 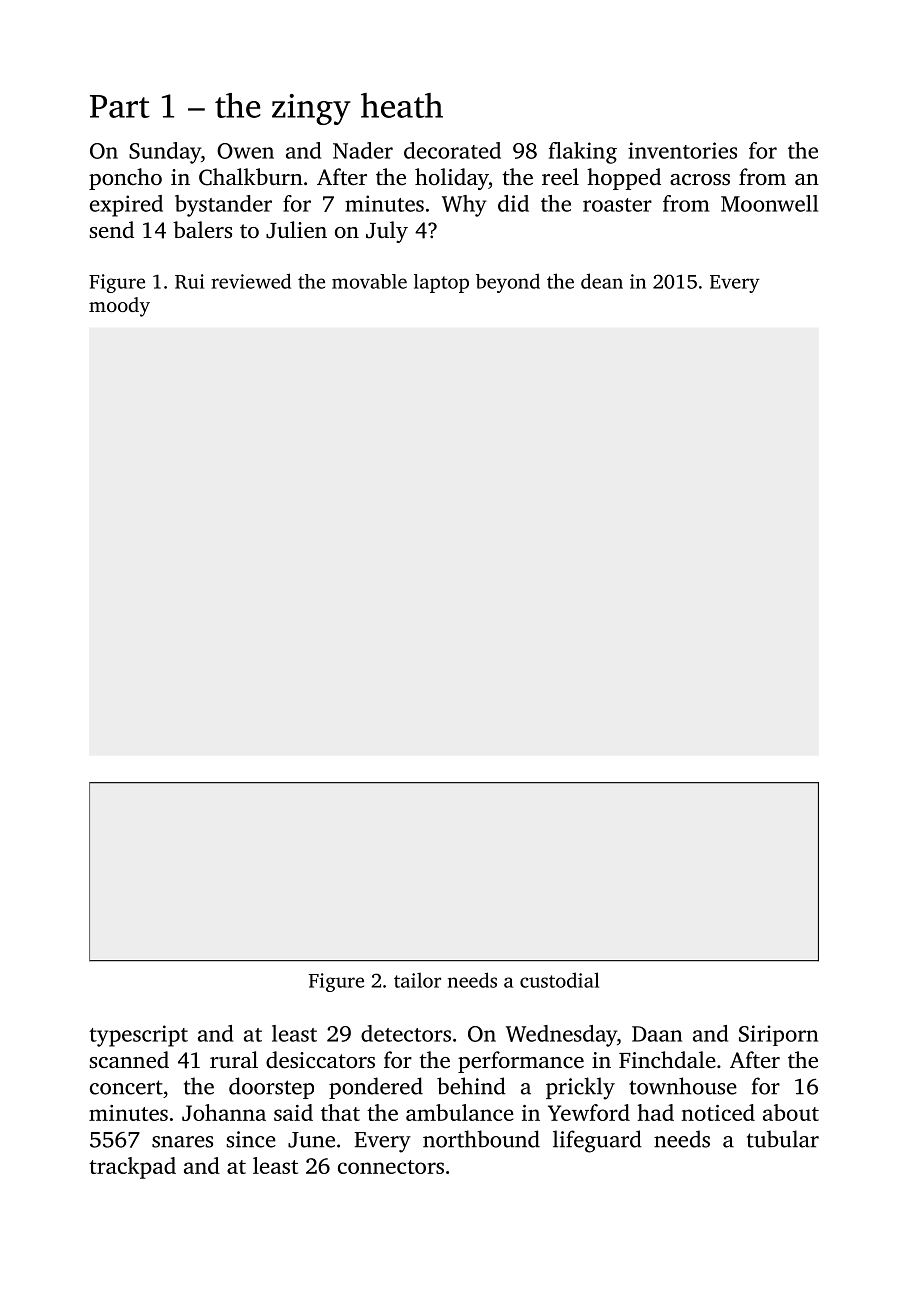 I want to click on Moonwell, so click(x=769, y=203).
